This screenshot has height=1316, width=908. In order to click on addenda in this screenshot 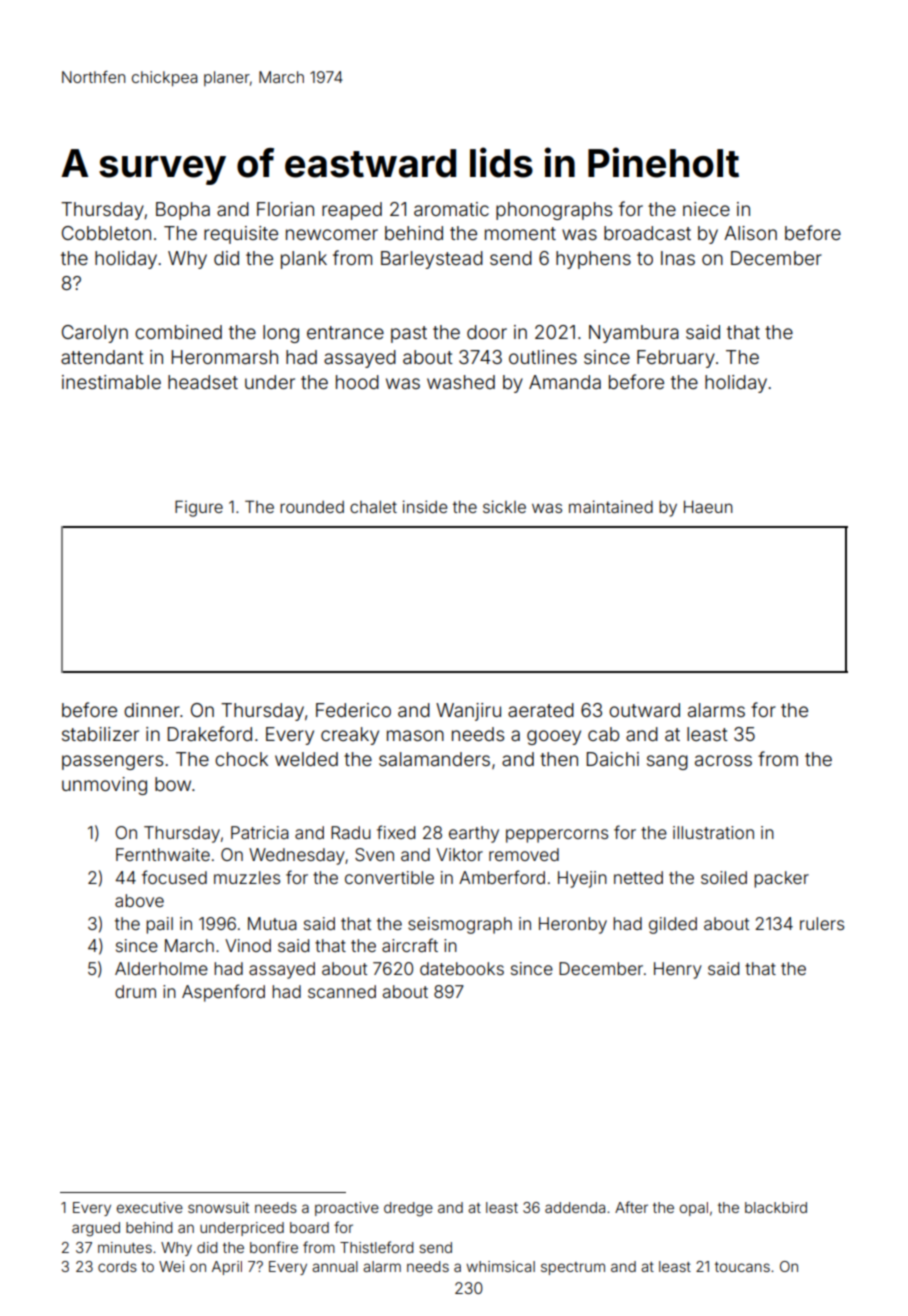, I will do `click(575, 1207)`.
